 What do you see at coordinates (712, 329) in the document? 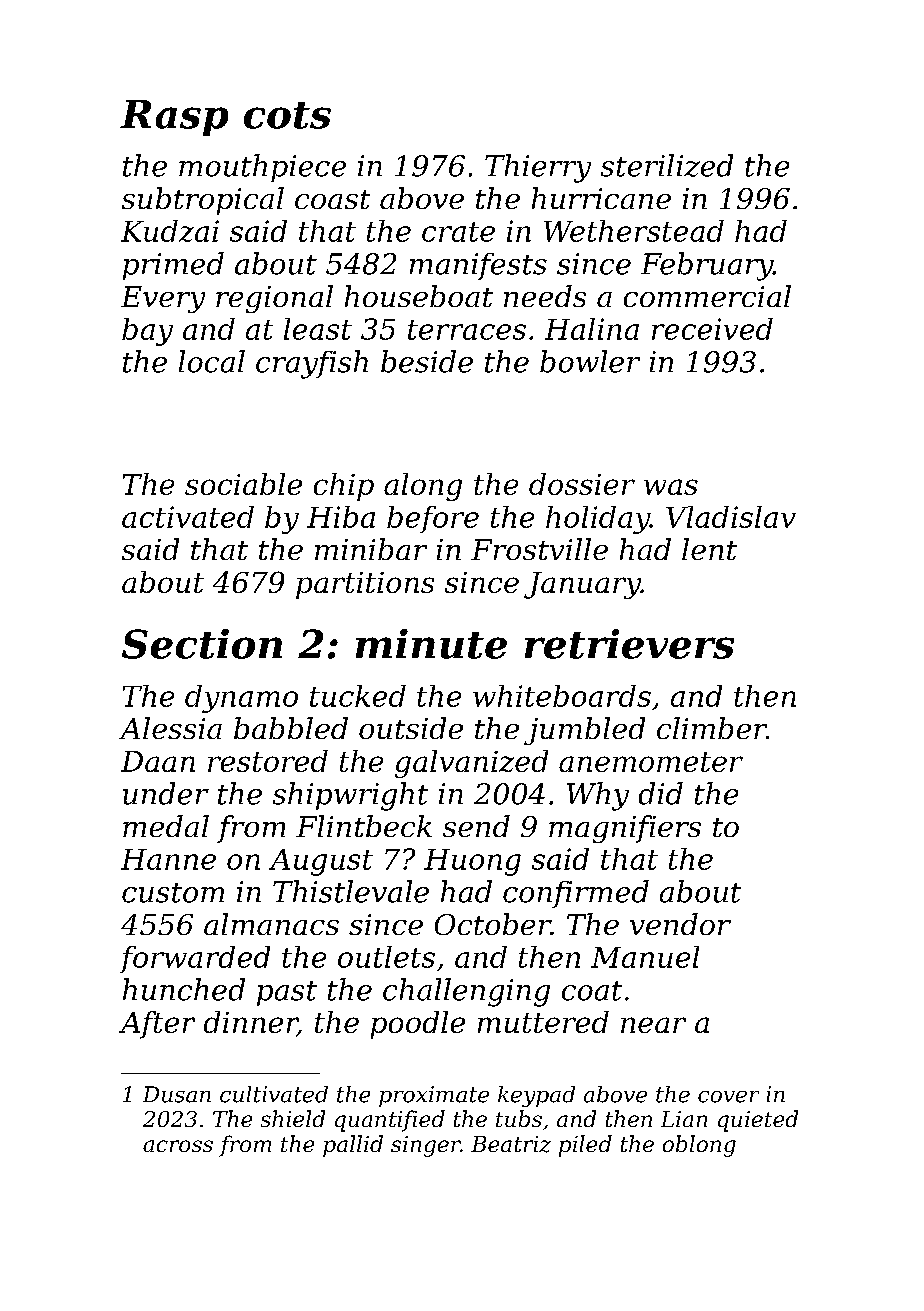
I see `received` at bounding box center [712, 329].
